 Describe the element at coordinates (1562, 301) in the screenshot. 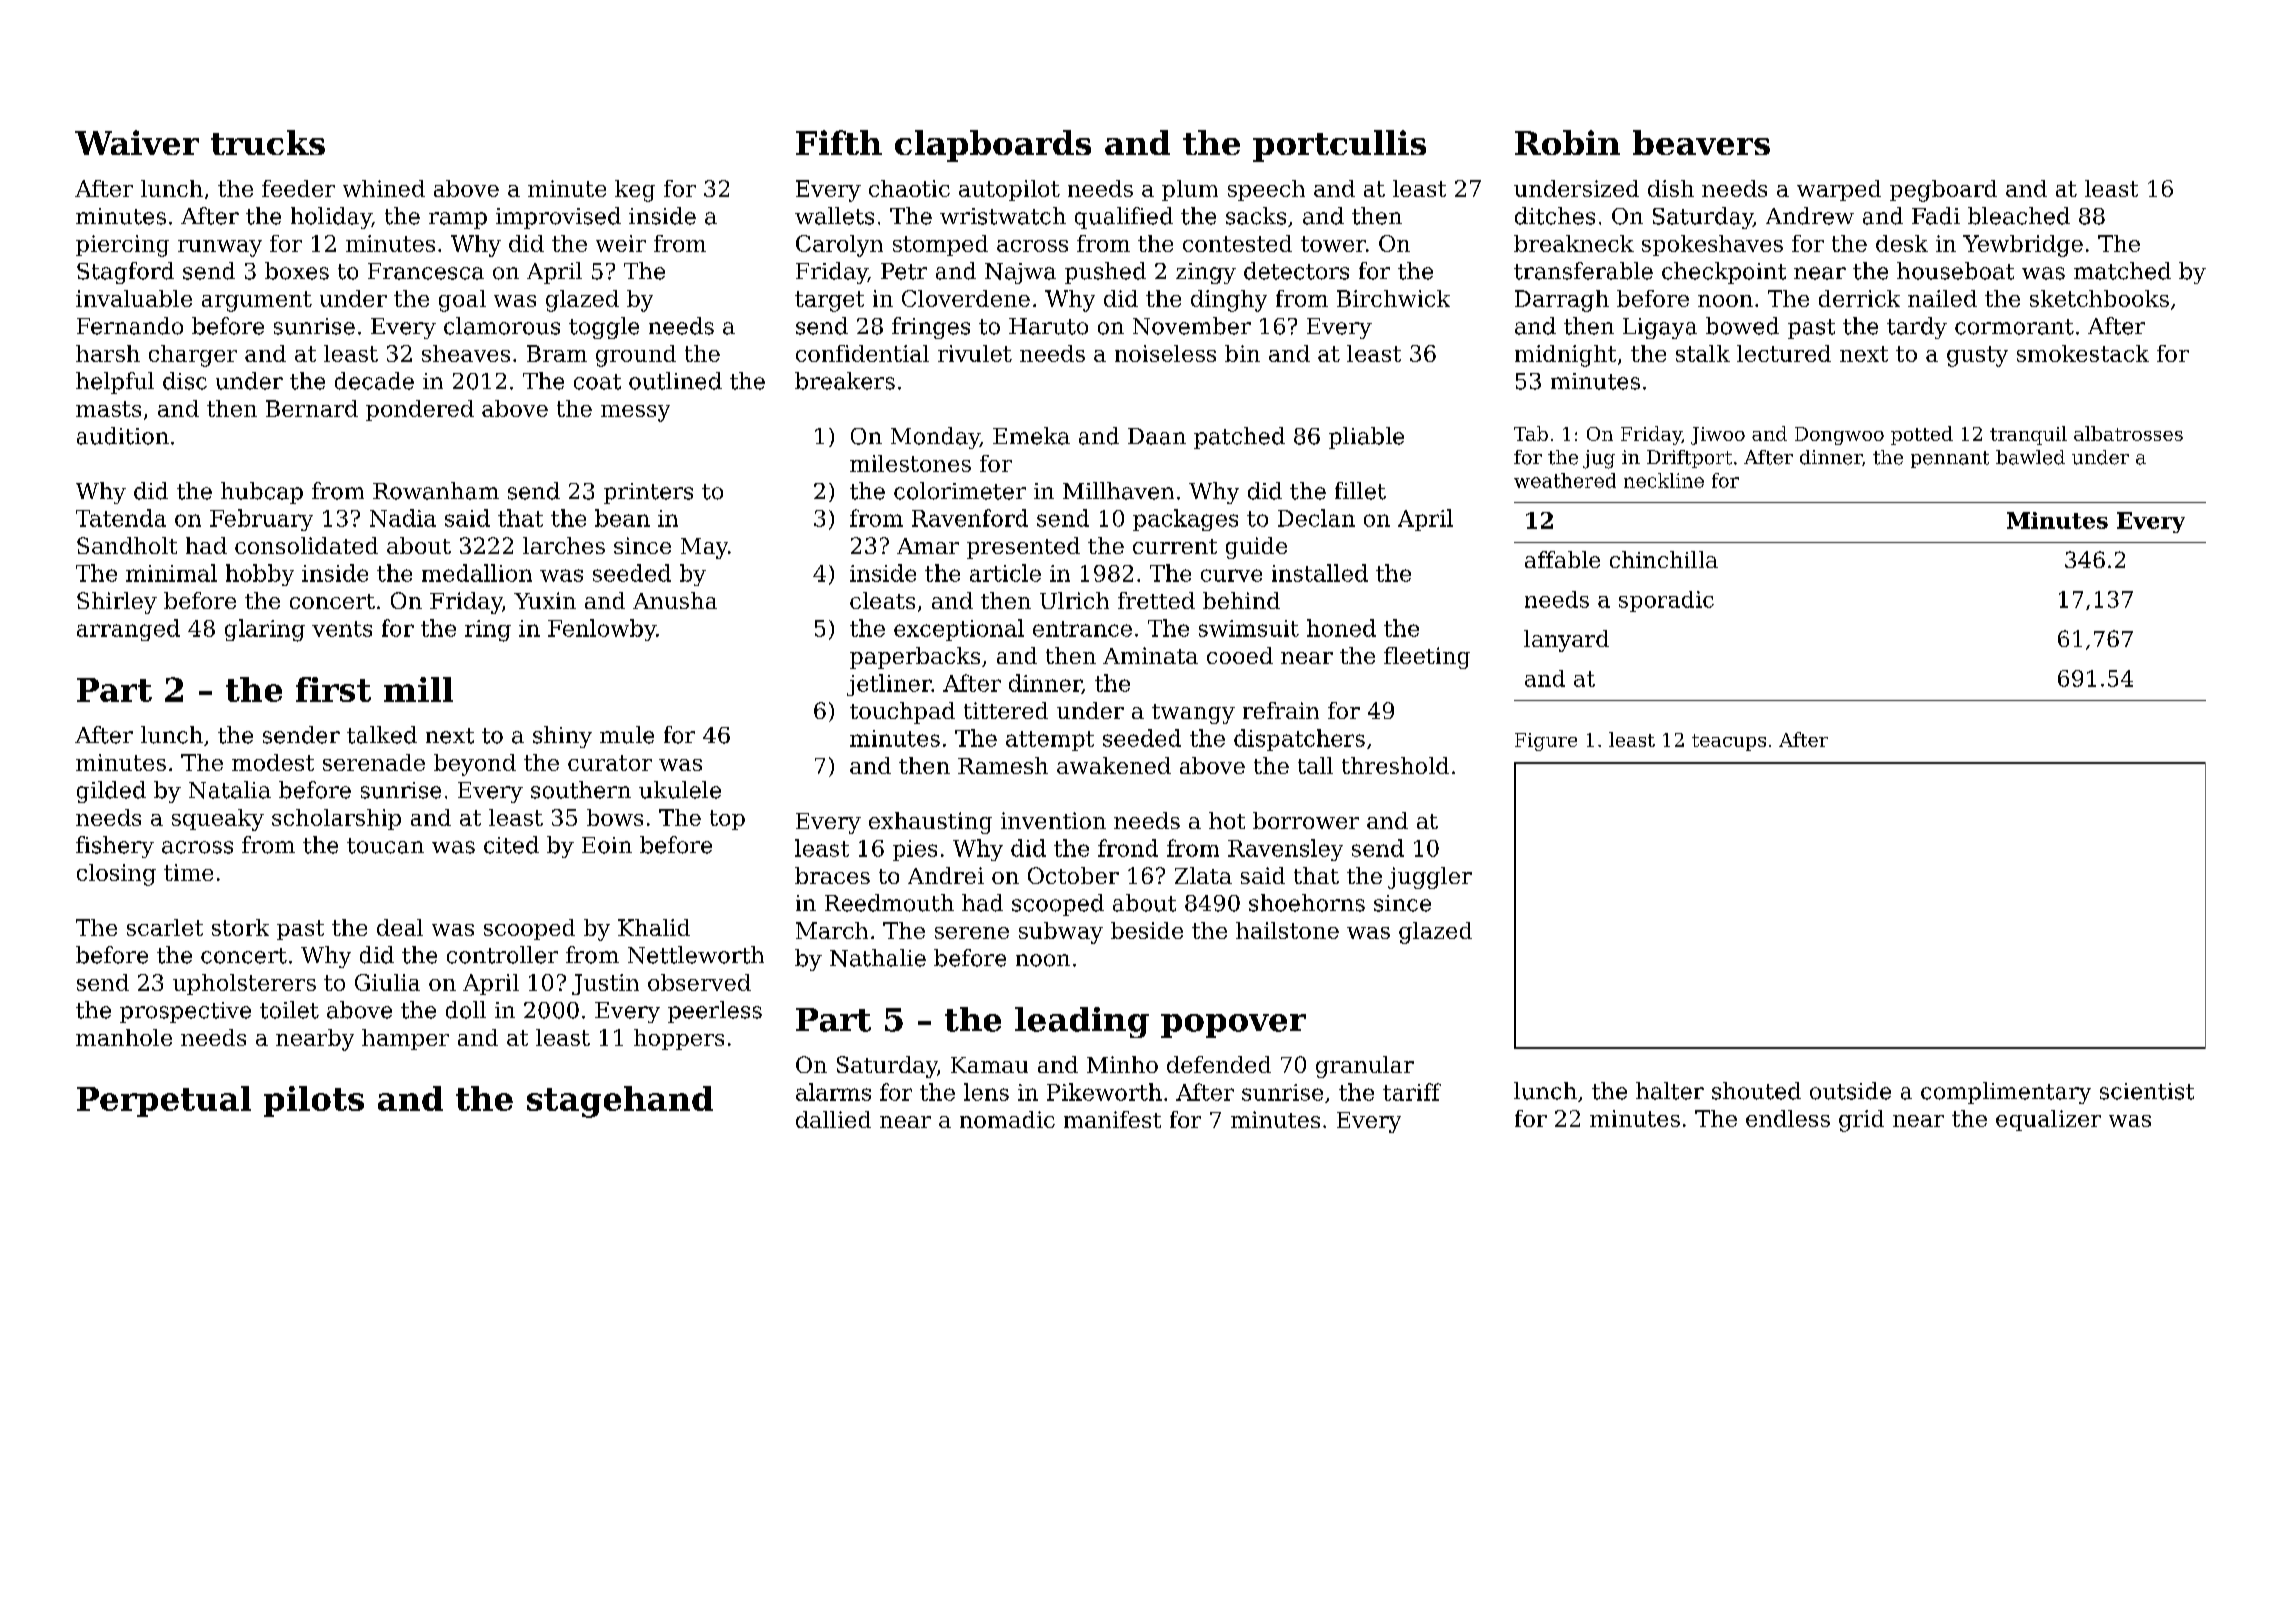

I see `Darragh` at that location.
